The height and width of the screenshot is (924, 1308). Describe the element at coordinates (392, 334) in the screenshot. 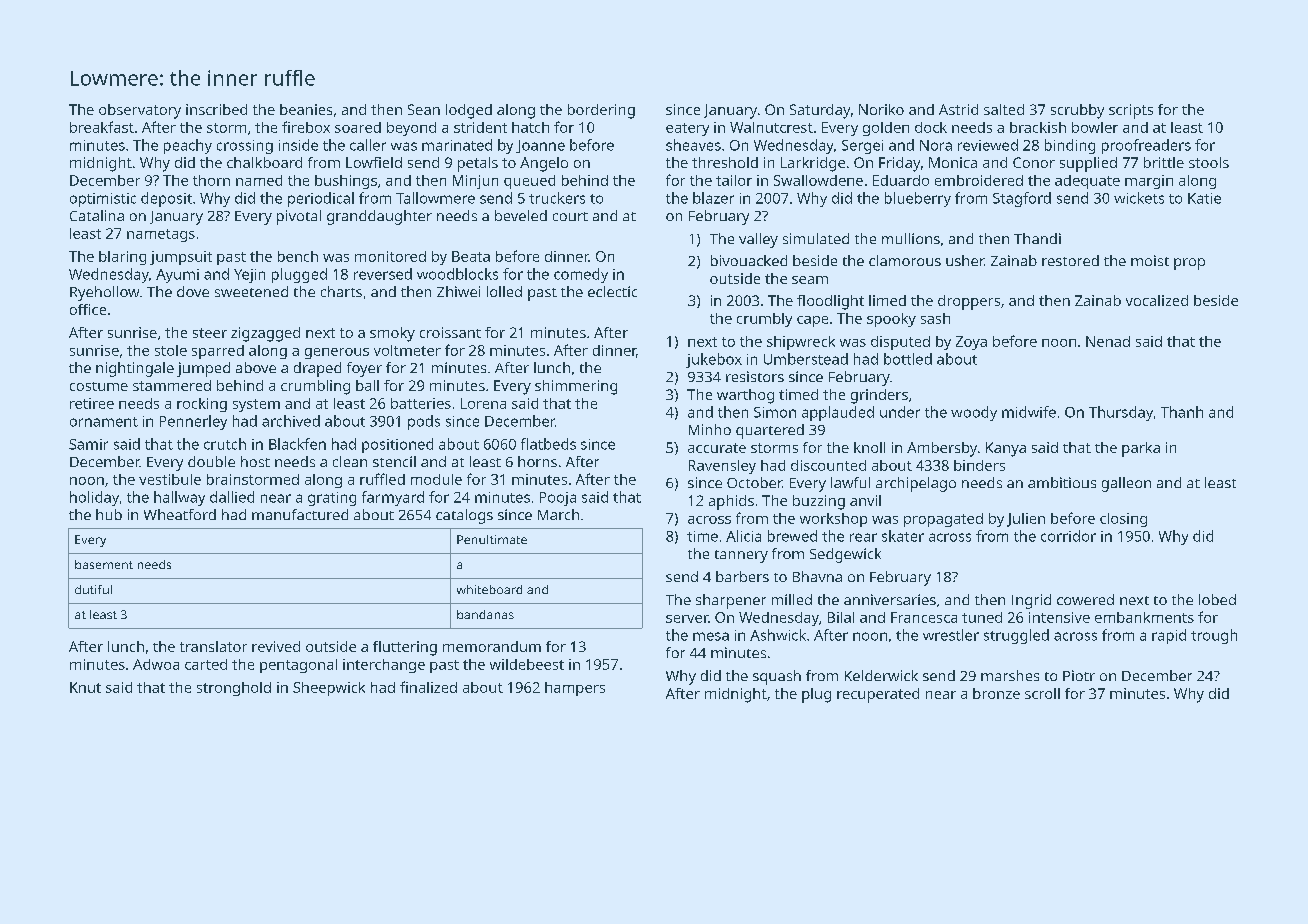

I see `smoky` at that location.
